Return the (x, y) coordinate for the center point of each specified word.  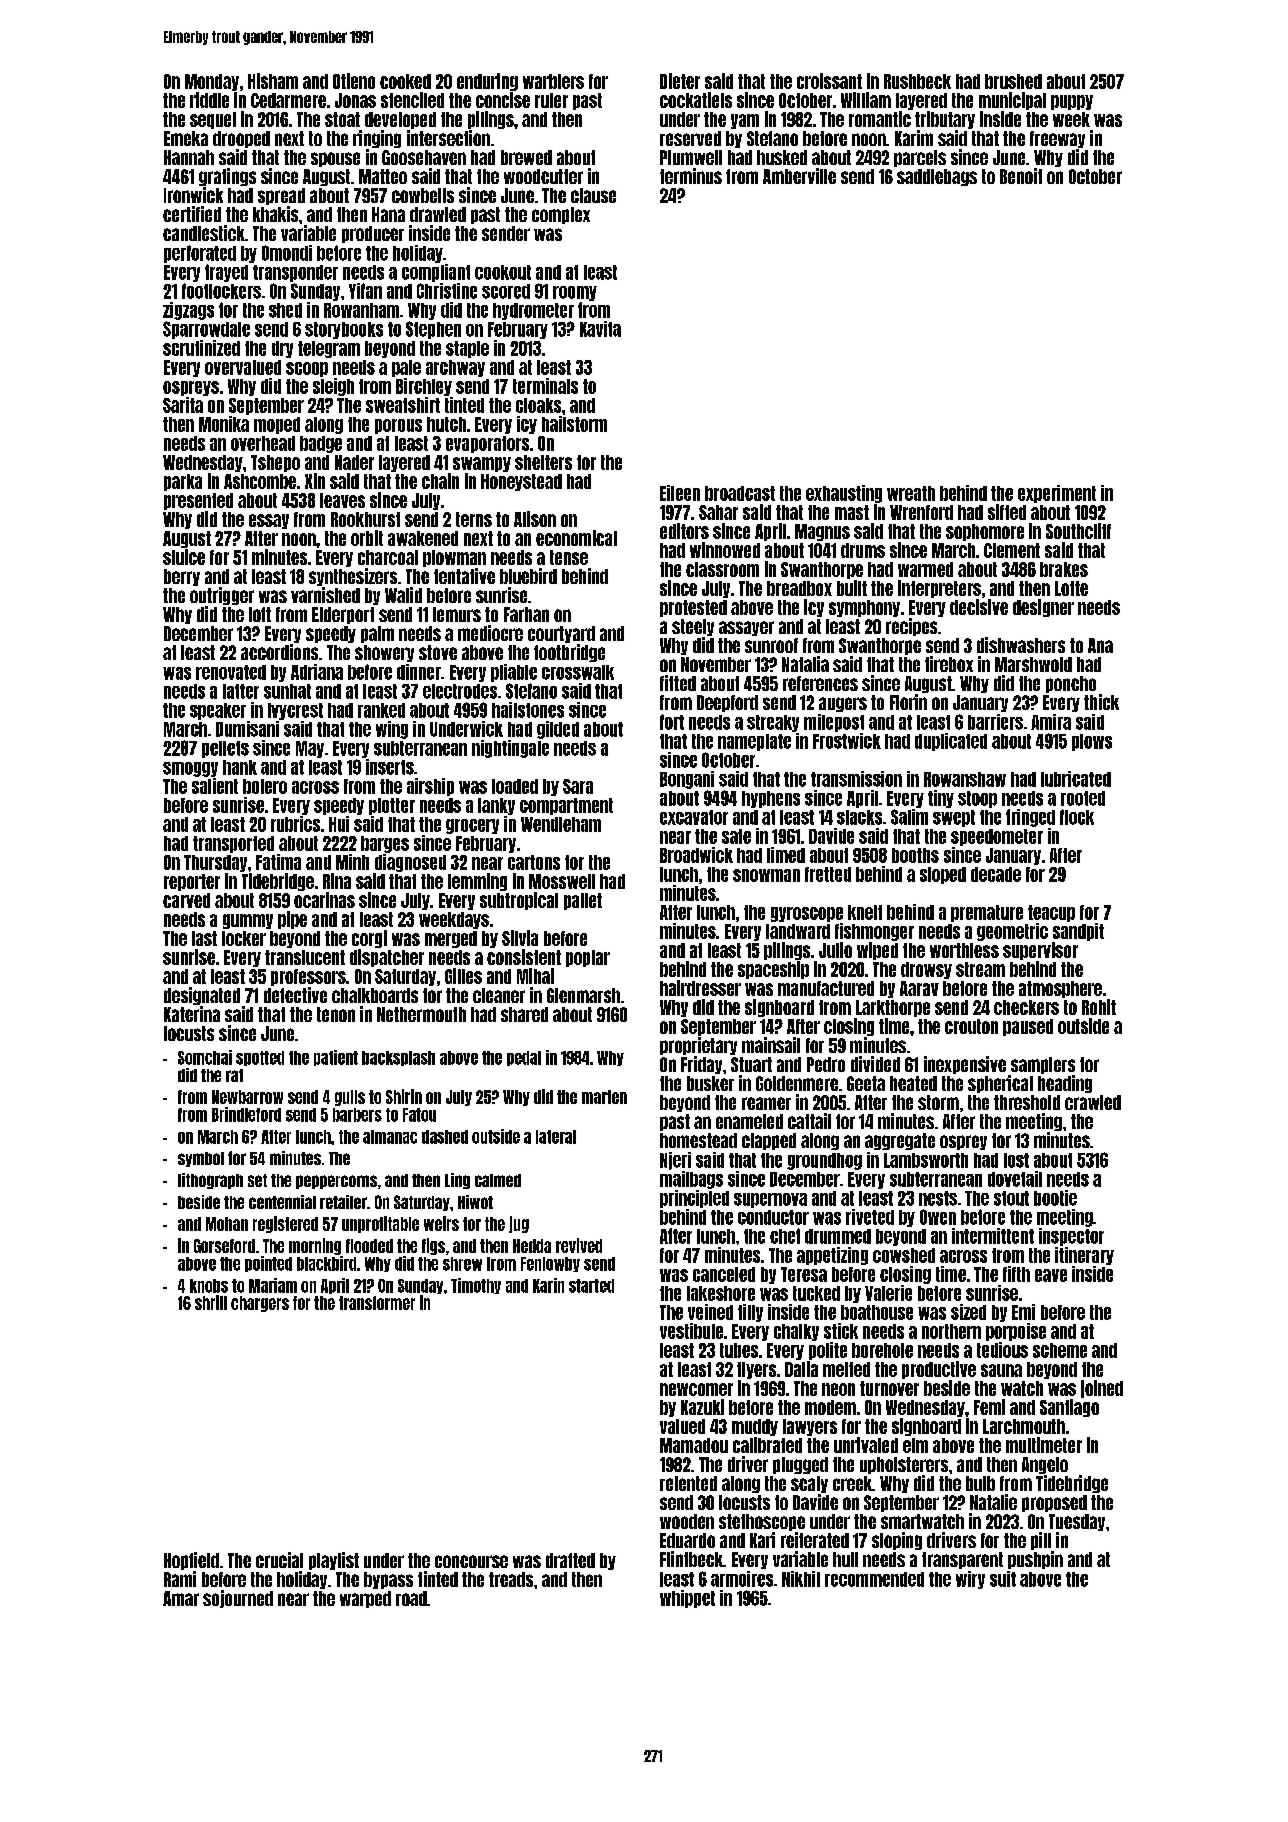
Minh (352, 862)
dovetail (1015, 1179)
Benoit (1021, 176)
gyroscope (807, 914)
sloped (943, 875)
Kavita (600, 329)
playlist (334, 1561)
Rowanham (361, 310)
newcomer (696, 1389)
